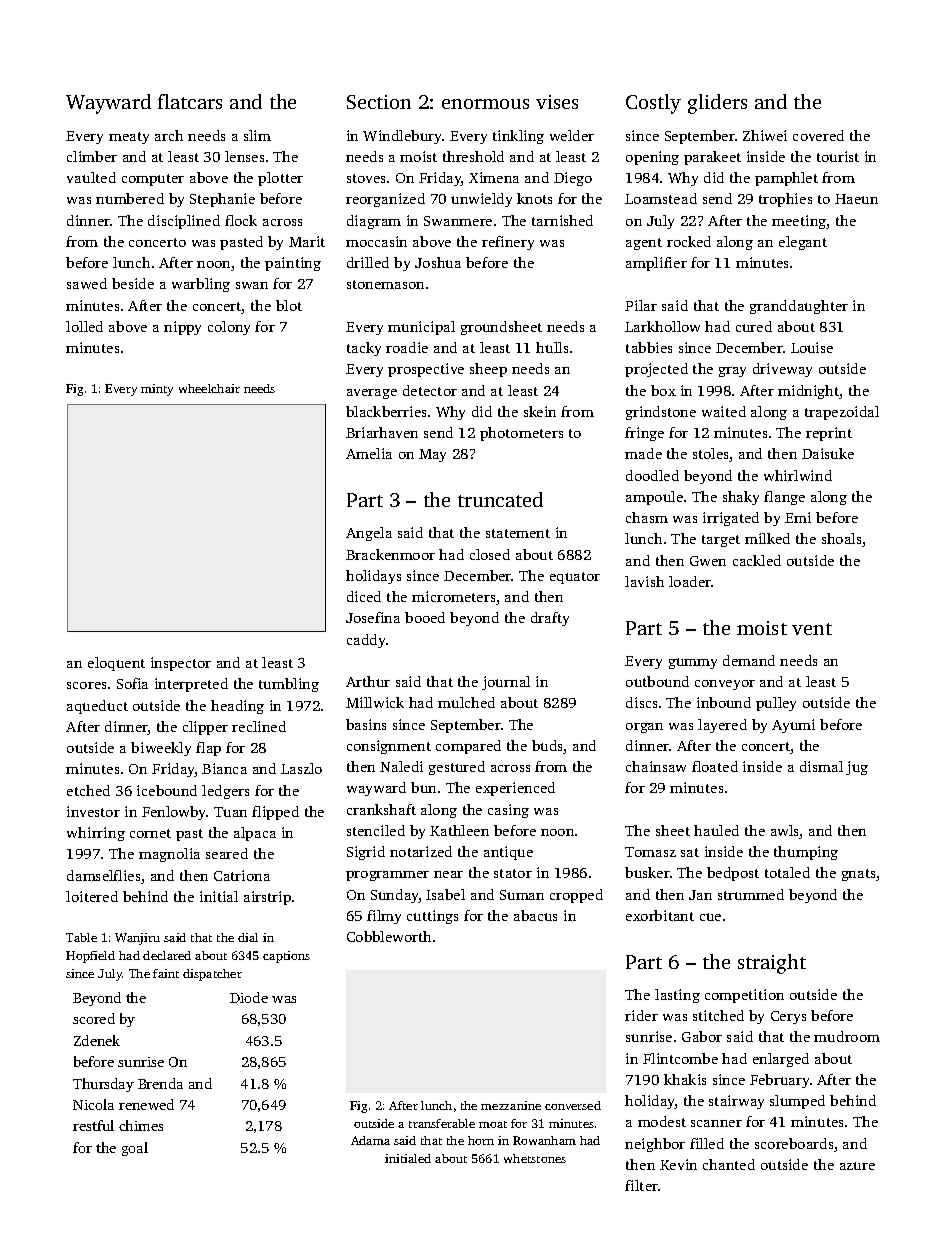 The height and width of the screenshot is (1233, 952). I want to click on pulley, so click(776, 704).
